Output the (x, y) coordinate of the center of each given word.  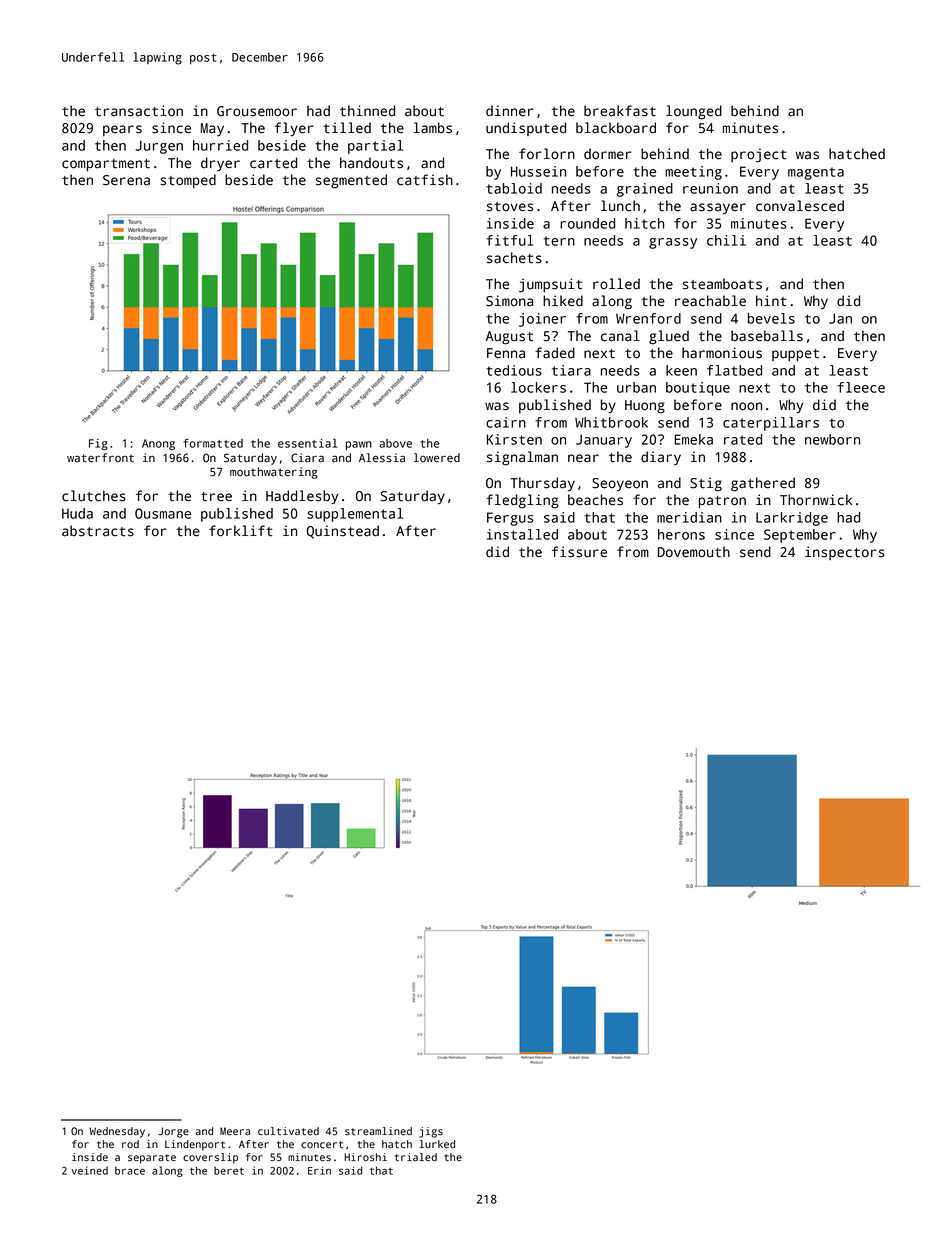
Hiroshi (365, 1157)
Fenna (506, 353)
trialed (416, 1157)
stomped (188, 181)
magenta (816, 173)
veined (89, 1170)
